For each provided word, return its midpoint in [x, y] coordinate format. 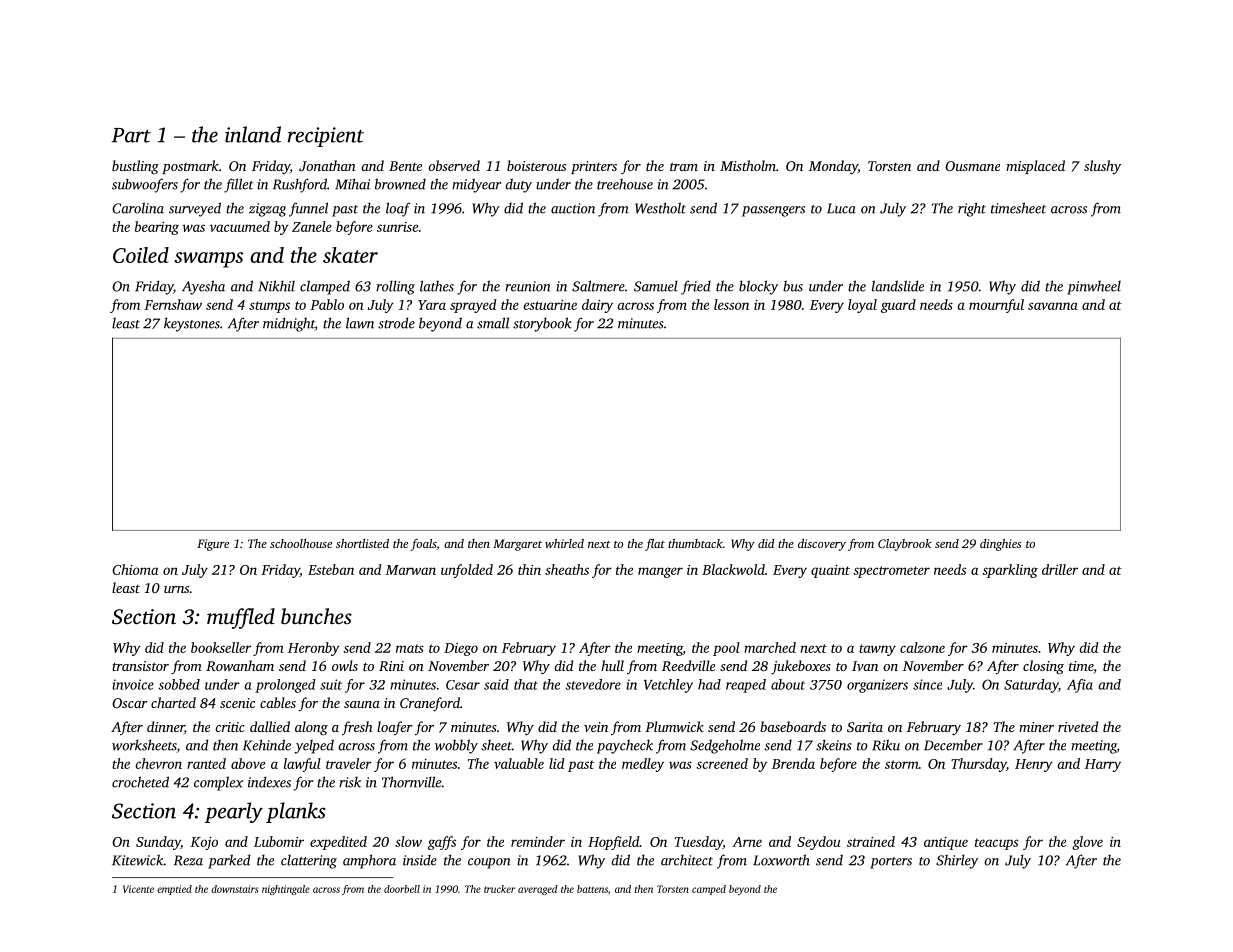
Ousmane [972, 166]
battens [592, 889]
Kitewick [137, 860]
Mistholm [748, 165]
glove [1087, 843]
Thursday [978, 765]
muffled [241, 618]
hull [612, 665]
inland [253, 134]
